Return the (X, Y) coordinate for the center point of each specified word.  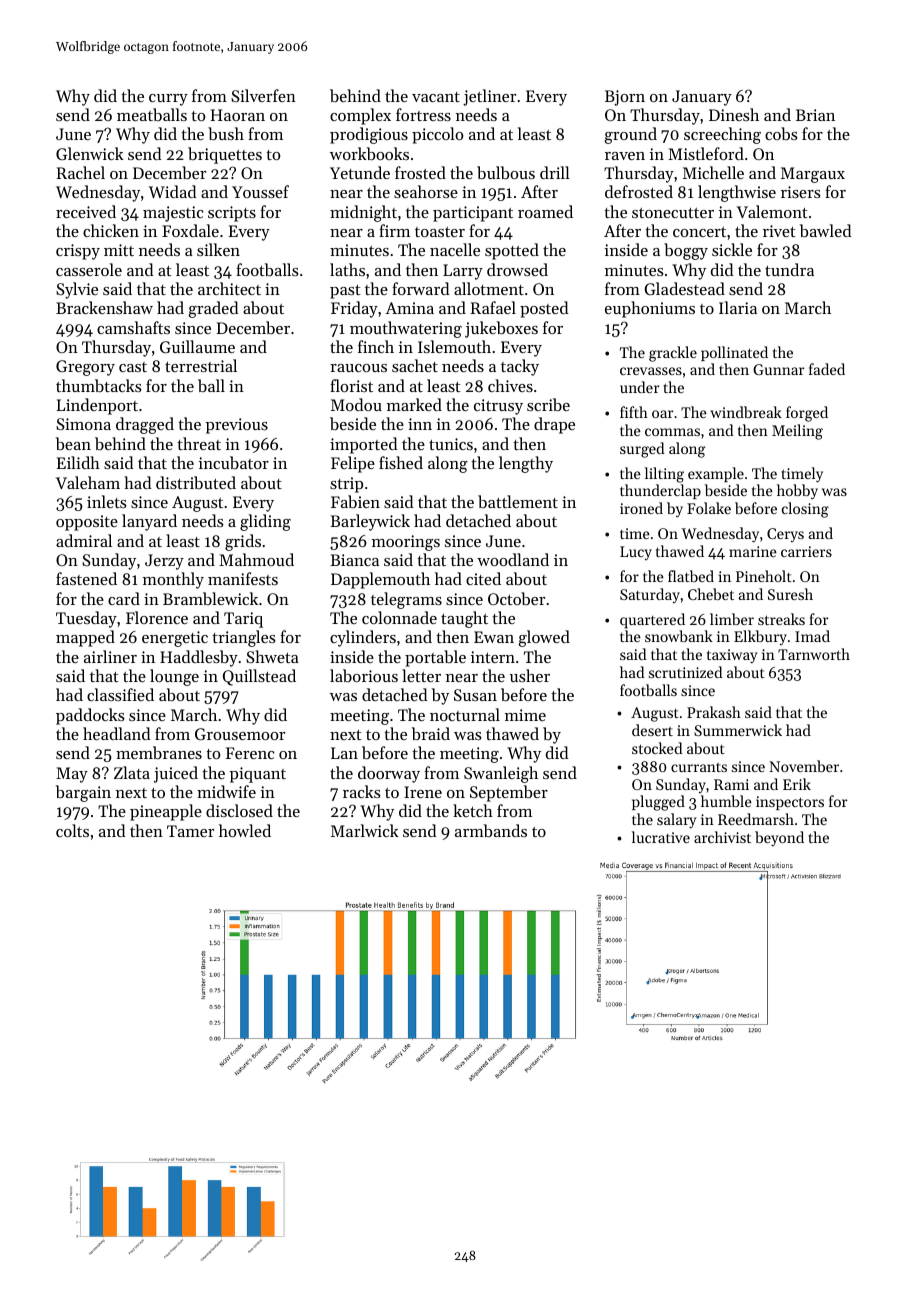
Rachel (80, 172)
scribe (548, 404)
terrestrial (201, 365)
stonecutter (673, 213)
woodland (513, 559)
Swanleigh (501, 774)
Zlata (132, 772)
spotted (512, 251)
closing (805, 510)
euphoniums (650, 309)
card (124, 598)
